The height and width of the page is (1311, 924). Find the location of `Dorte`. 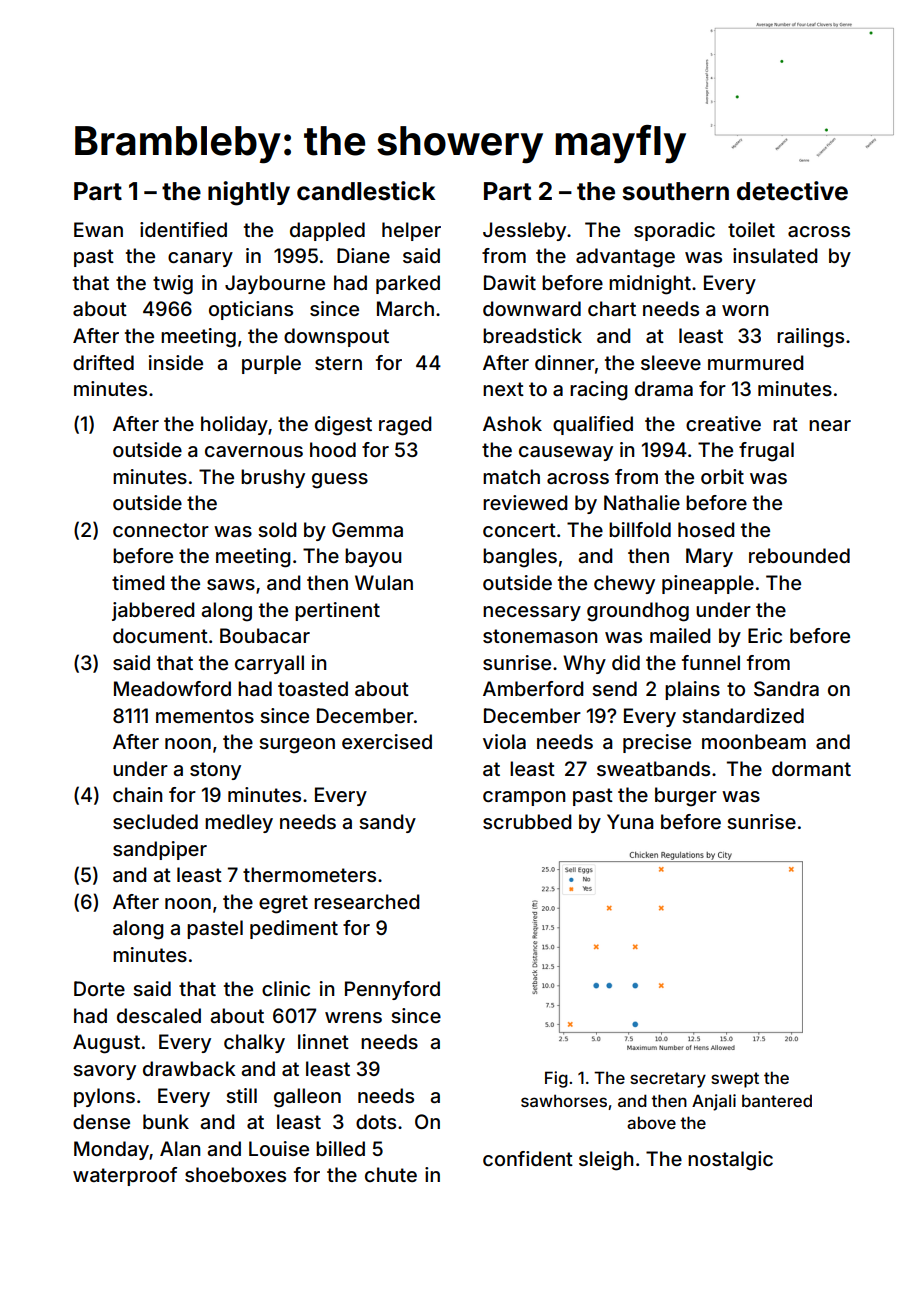

Dorte is located at coordinates (99, 988).
